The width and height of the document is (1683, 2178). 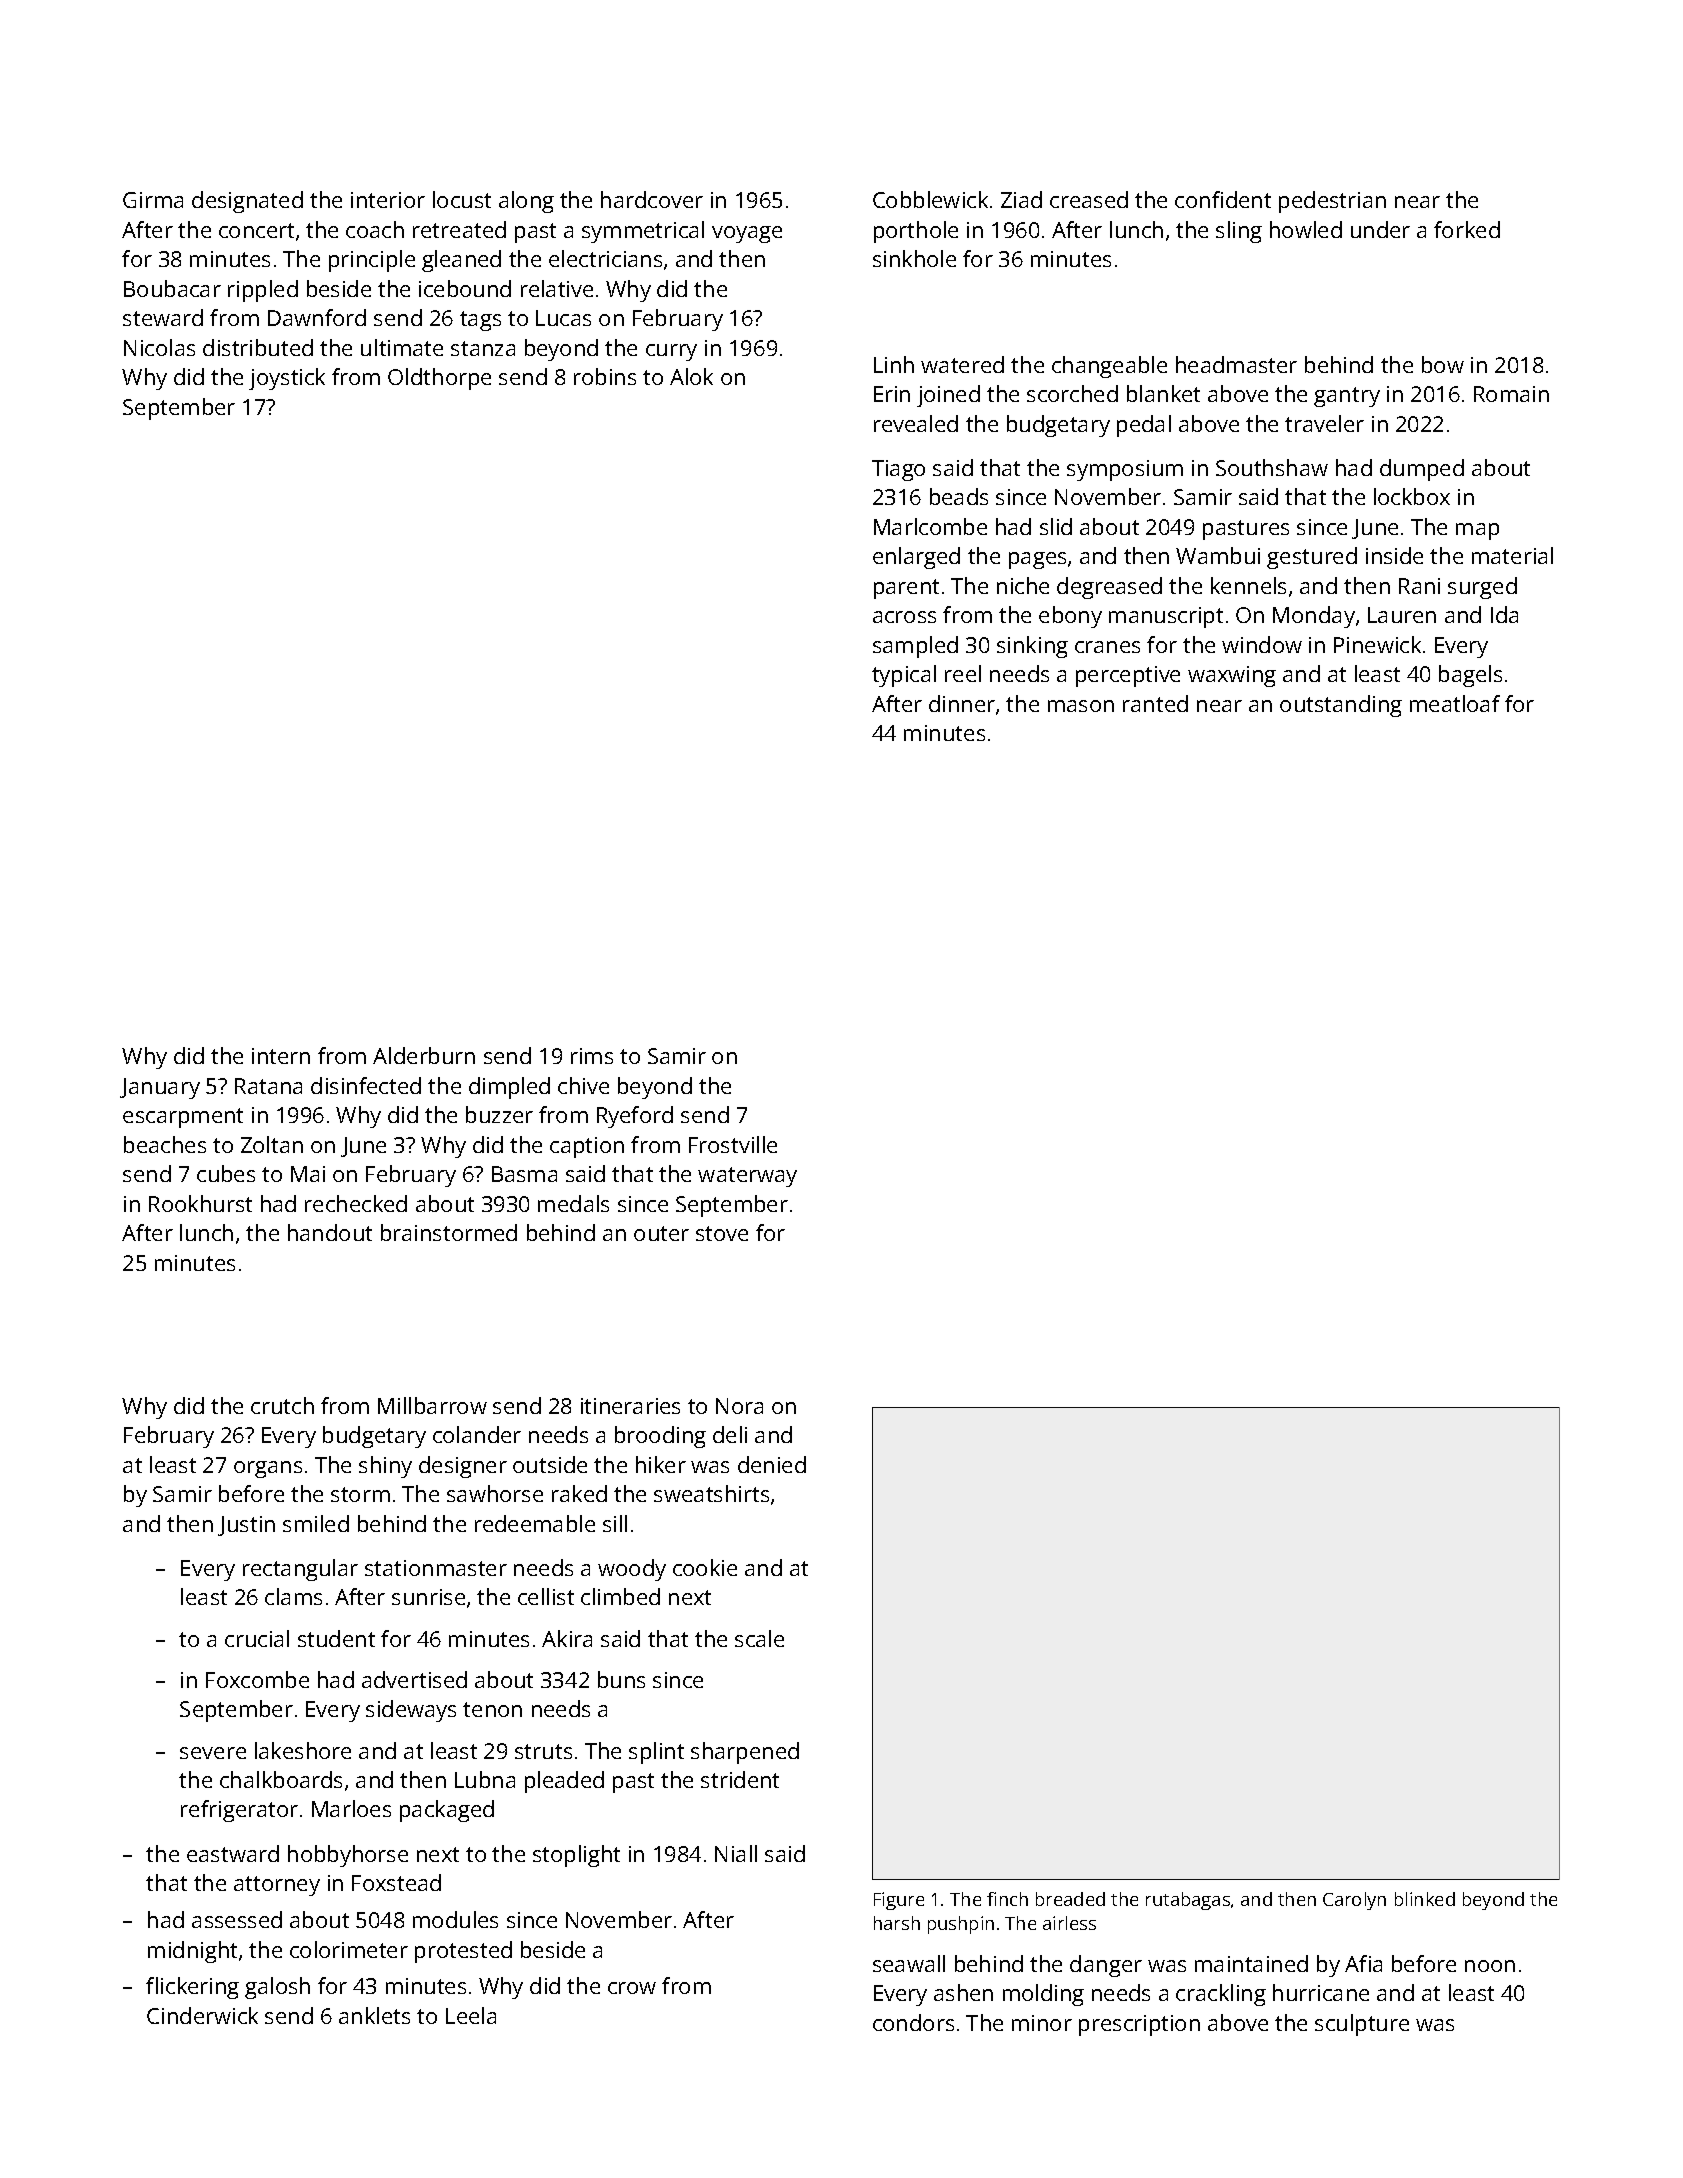 I want to click on meatloaf, so click(x=1455, y=703).
